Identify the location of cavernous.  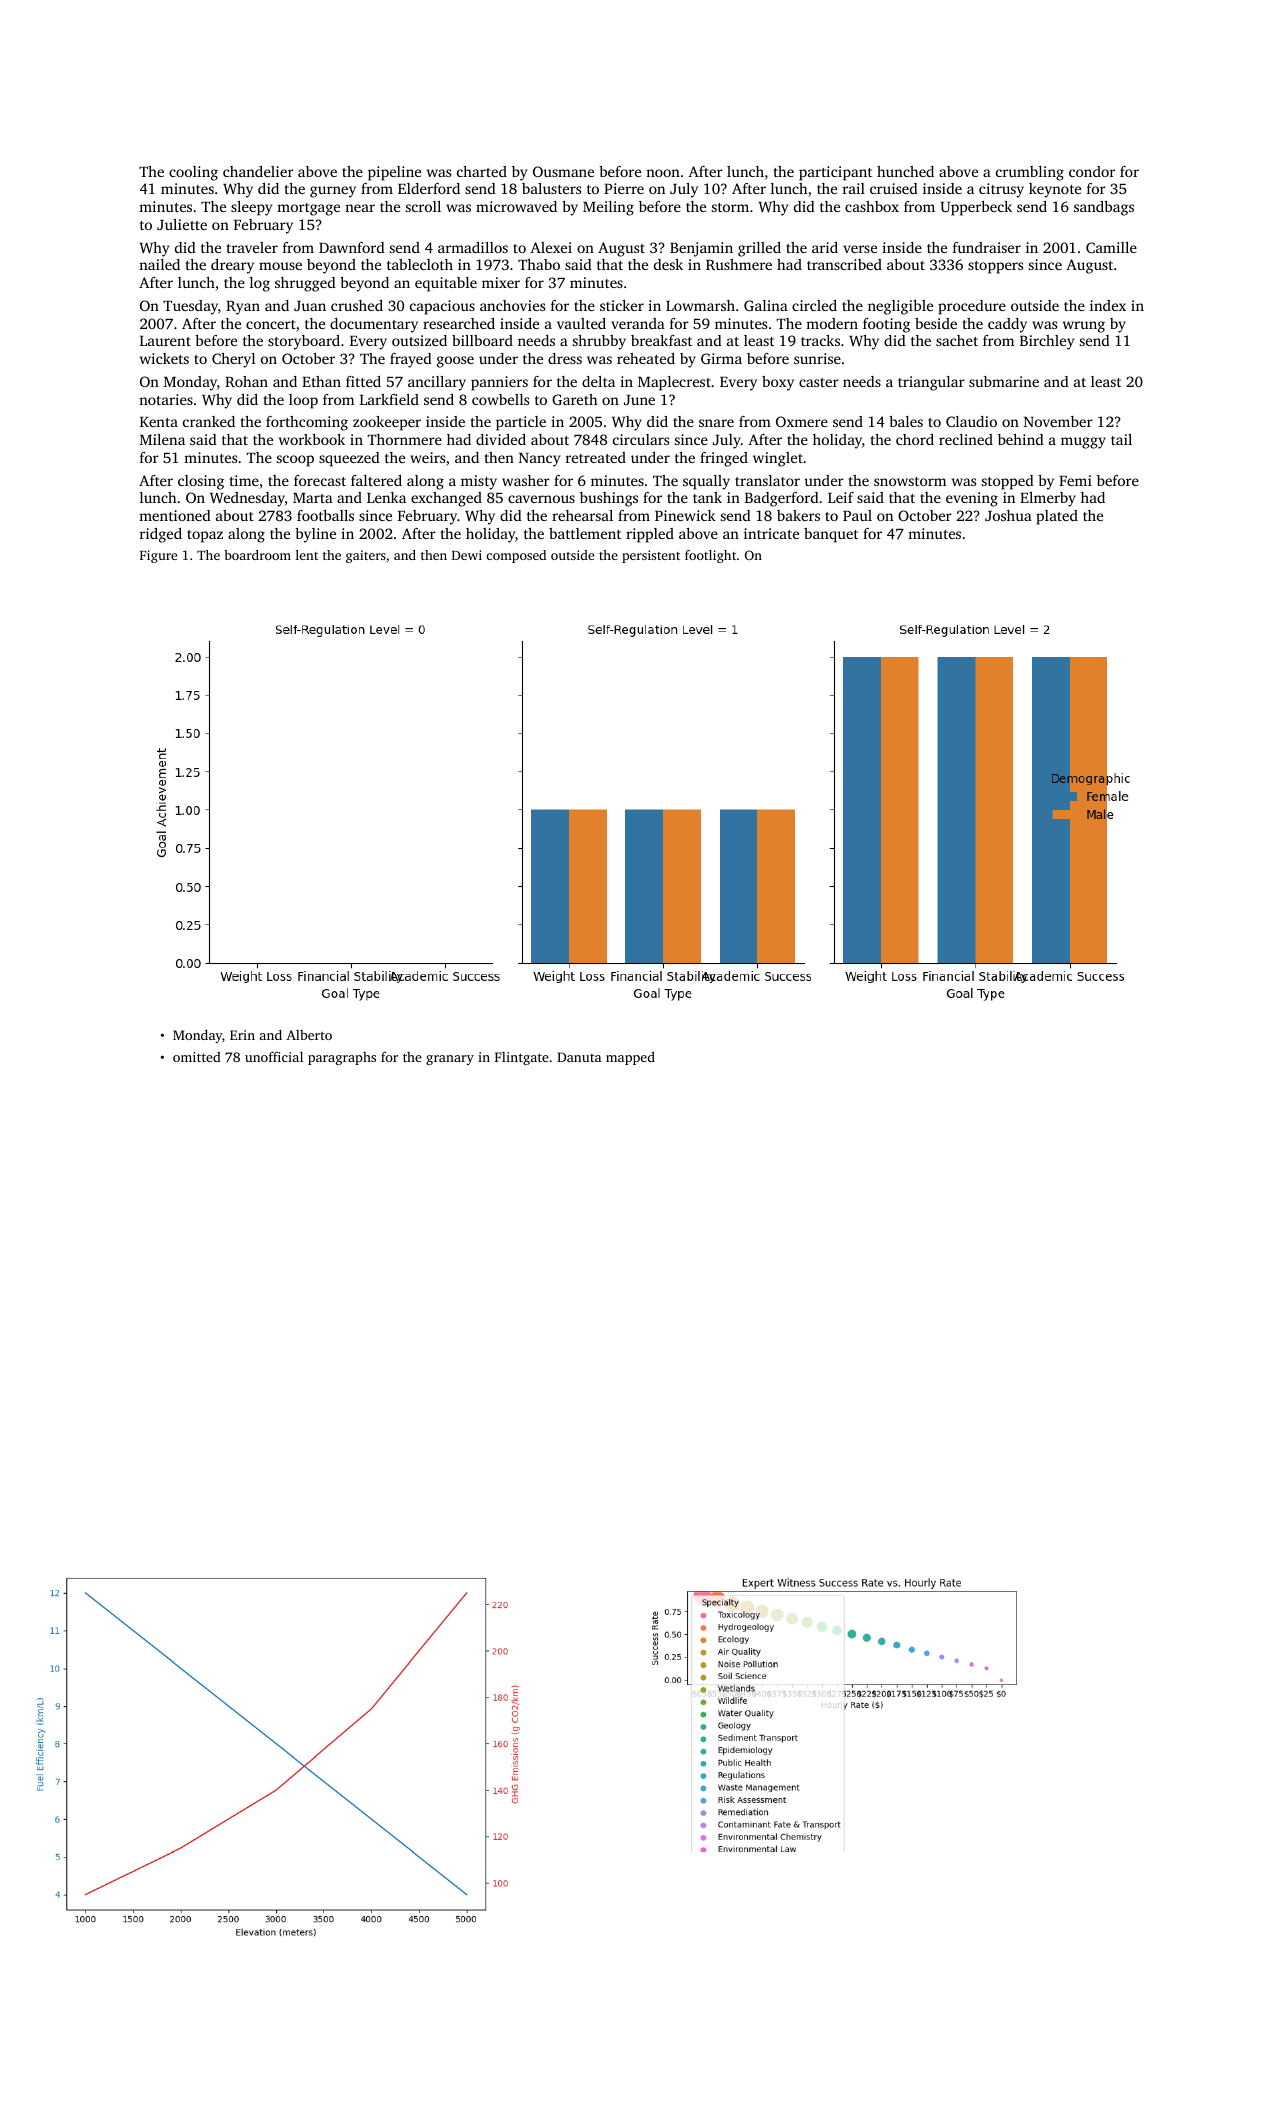
(541, 499).
